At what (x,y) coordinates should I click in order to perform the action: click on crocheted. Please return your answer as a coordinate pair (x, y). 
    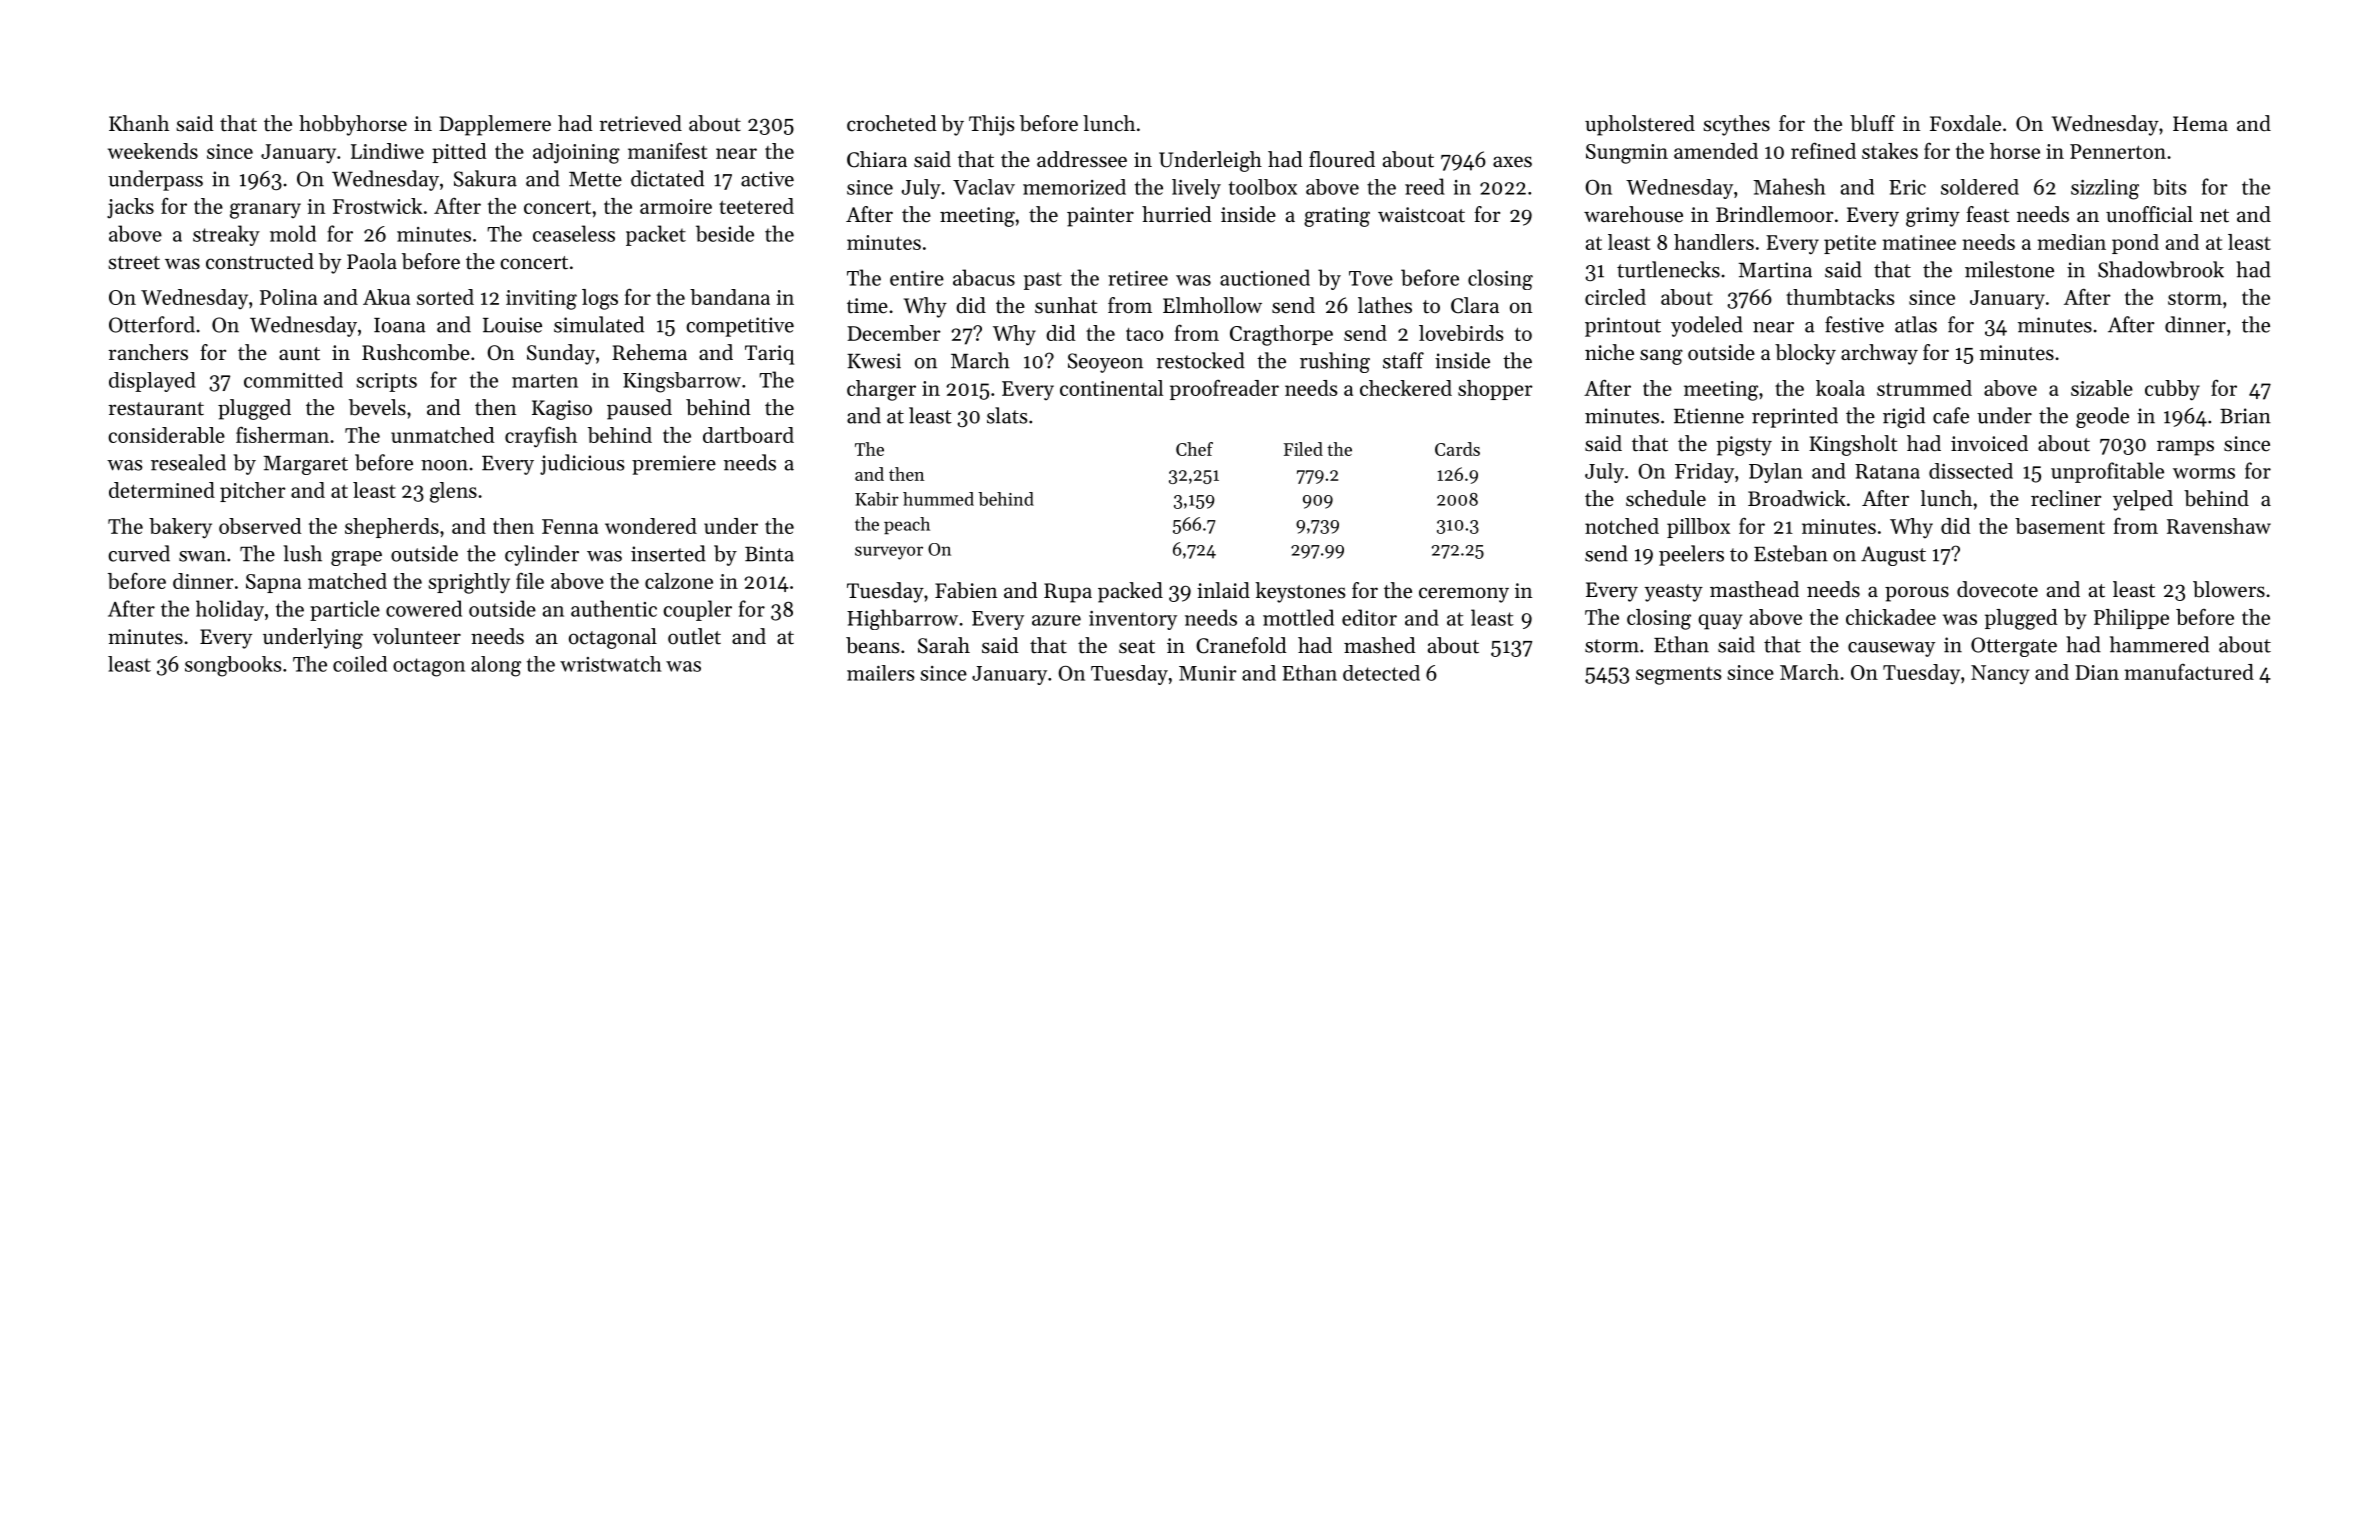
    Looking at the image, I should click on (891, 123).
